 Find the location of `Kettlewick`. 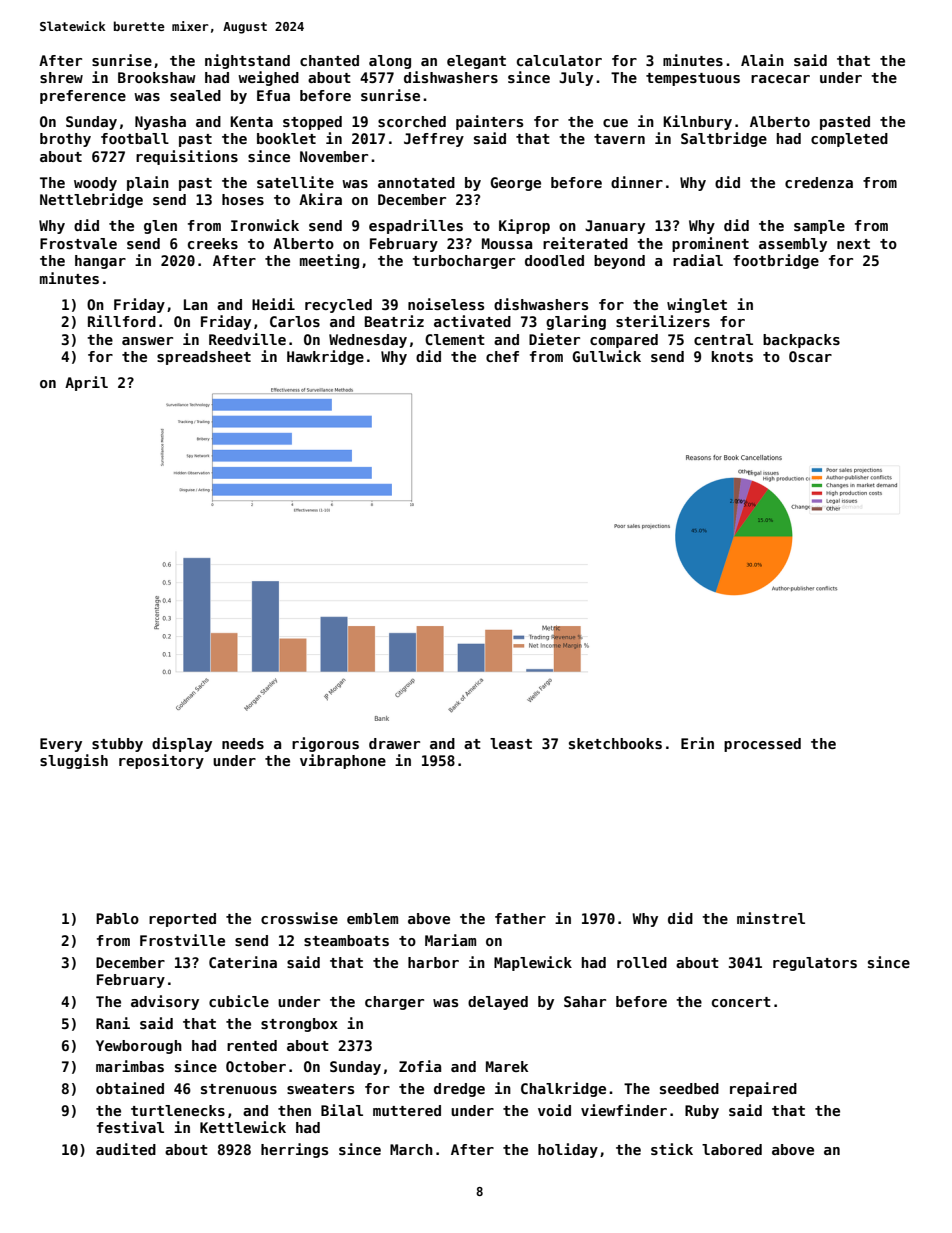

Kettlewick is located at coordinates (243, 1127).
